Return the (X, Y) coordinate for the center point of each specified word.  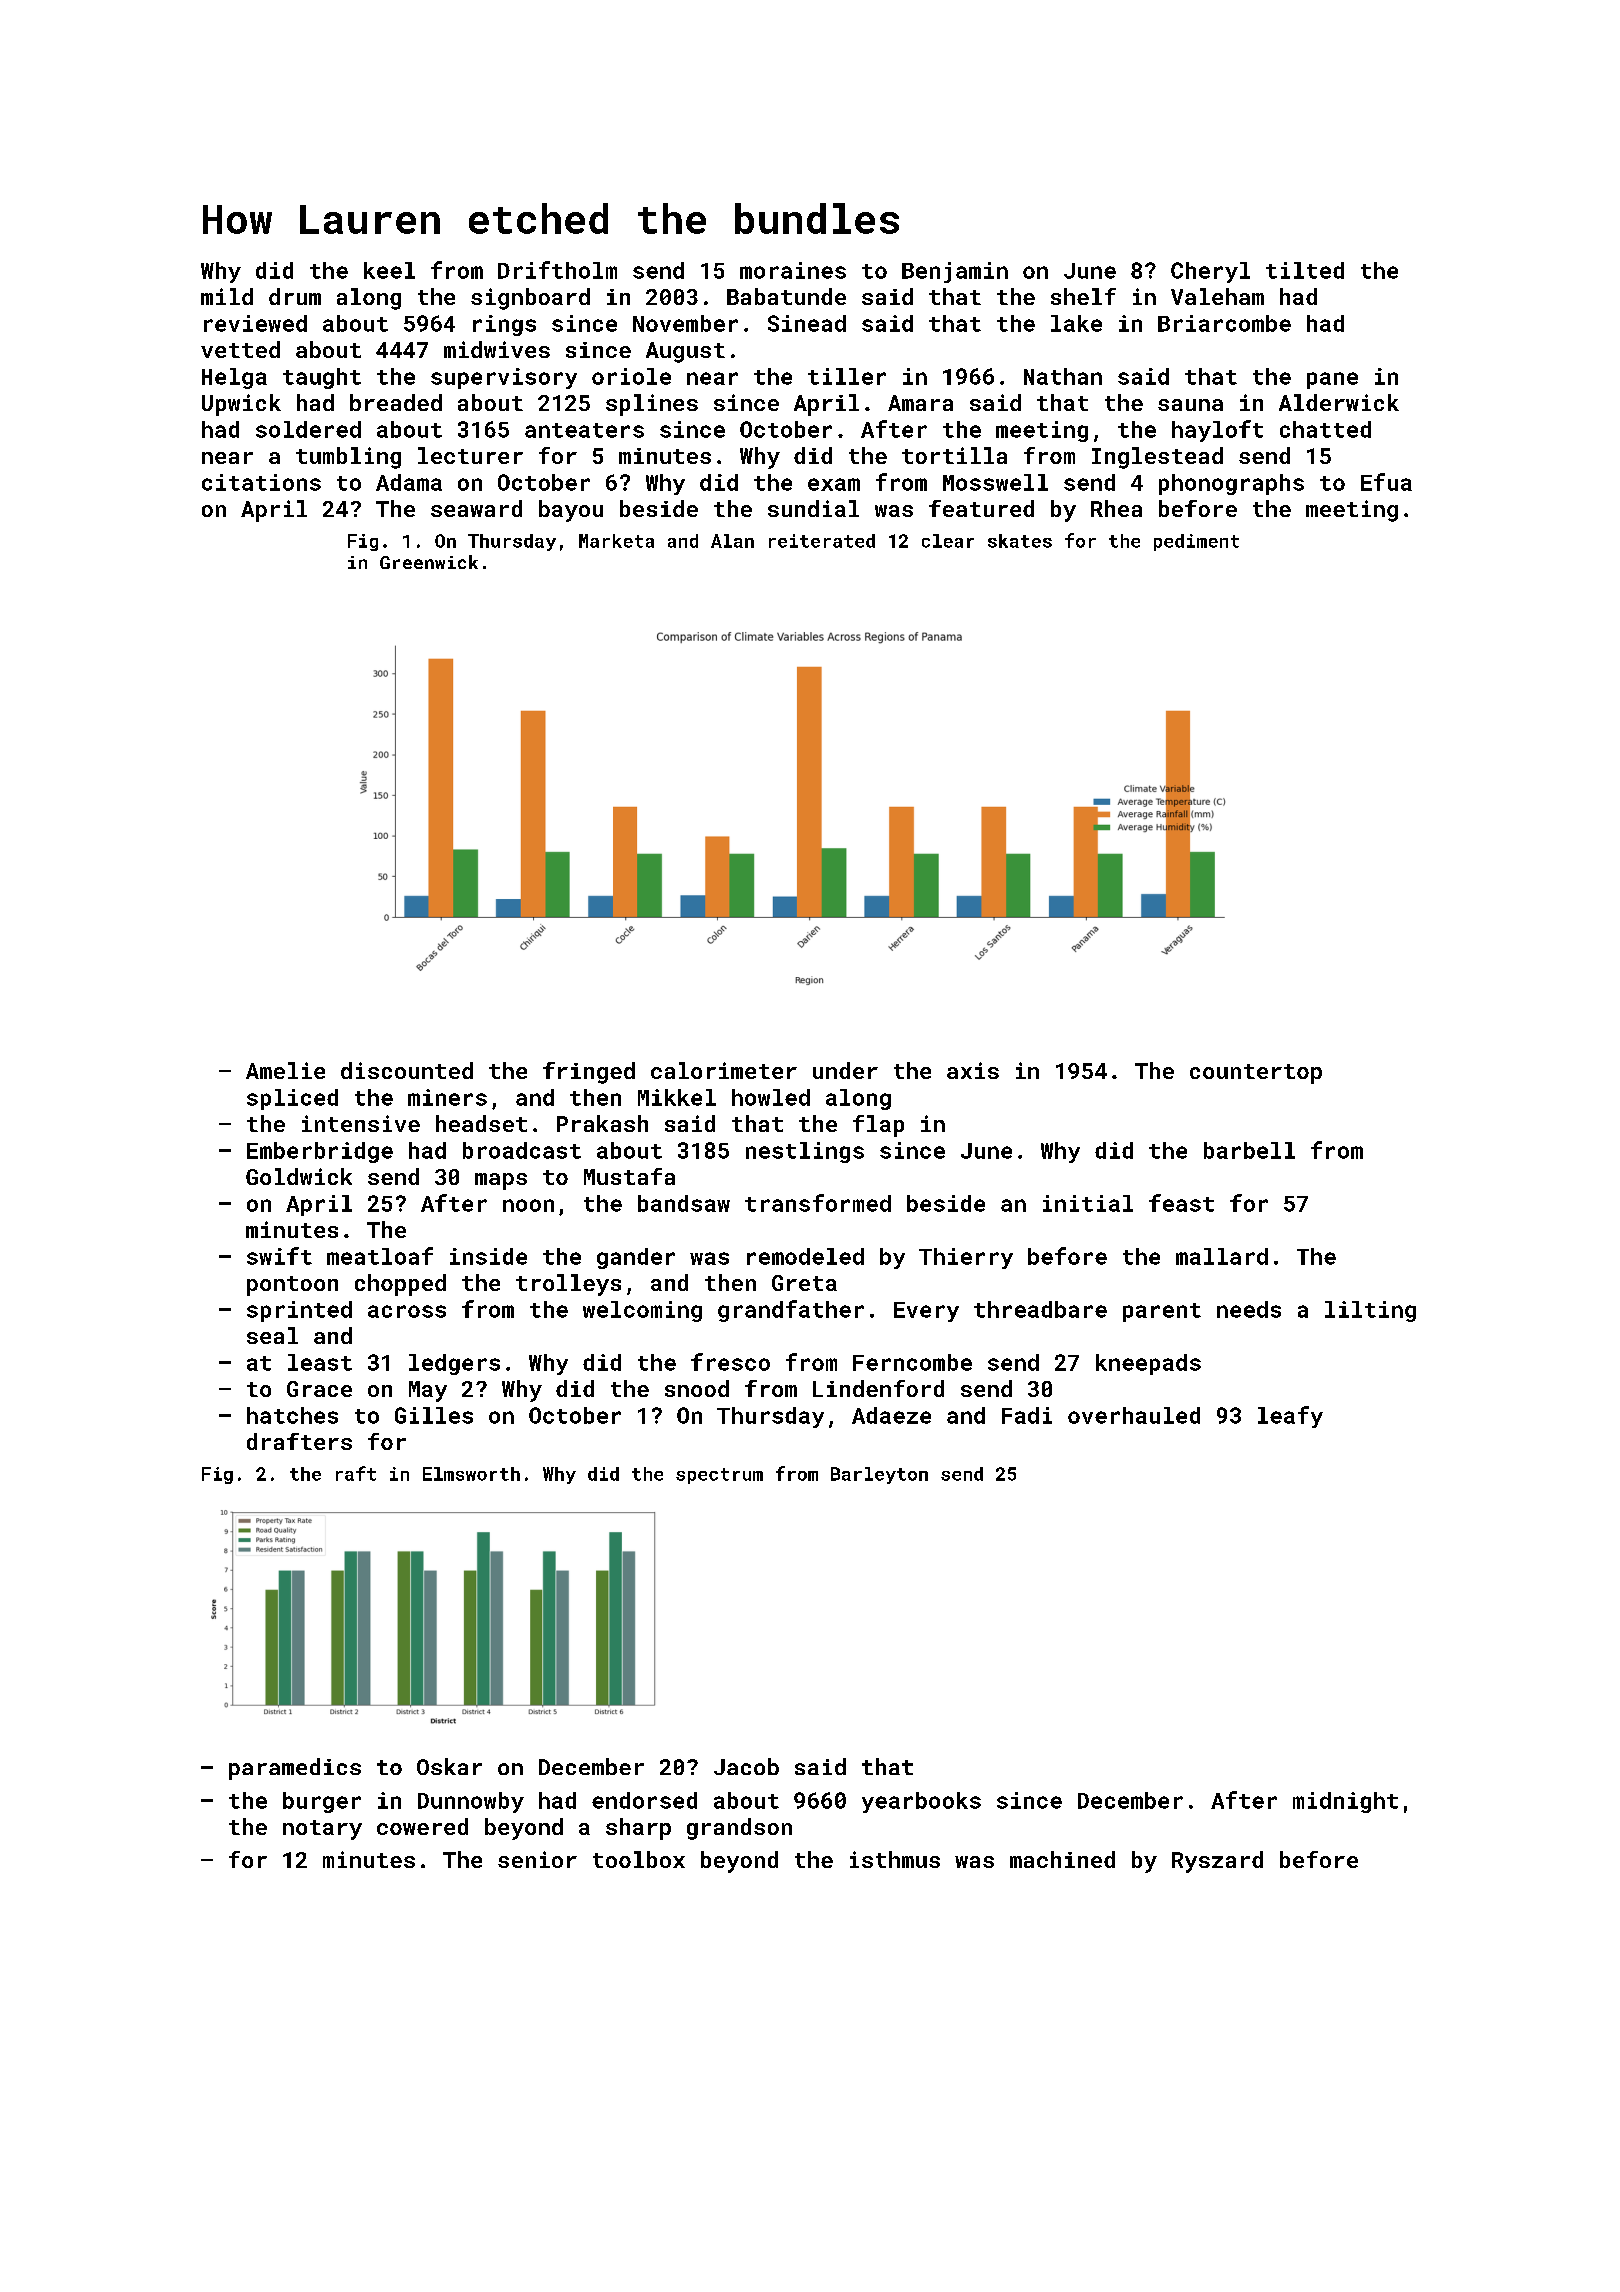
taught (322, 378)
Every (926, 1312)
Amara (920, 403)
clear (948, 541)
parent (1162, 1312)
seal (272, 1335)
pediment (1196, 542)
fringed (589, 1073)
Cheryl (1210, 272)
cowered (422, 1826)
